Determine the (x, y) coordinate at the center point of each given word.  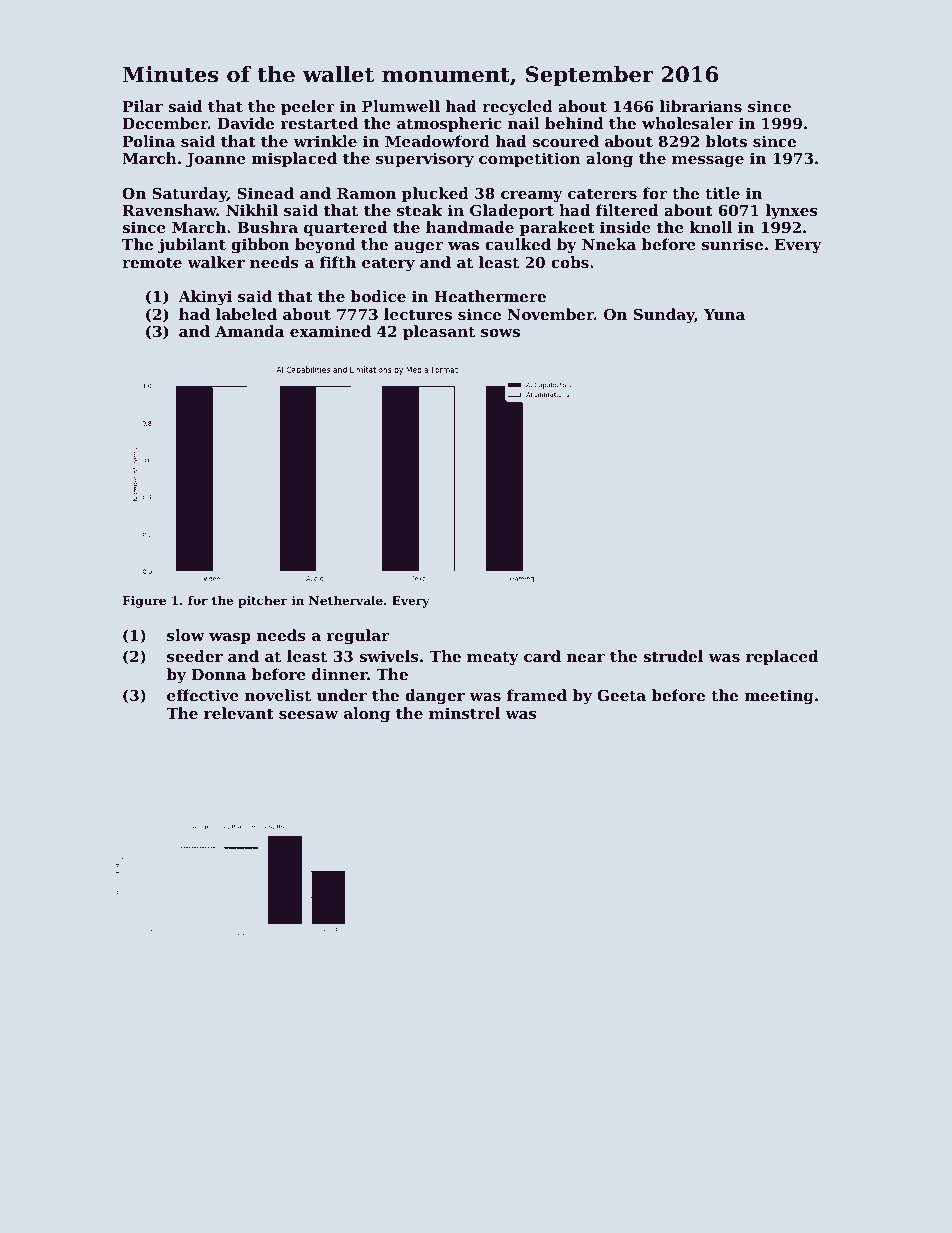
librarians (701, 106)
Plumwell (401, 106)
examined (330, 331)
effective (203, 695)
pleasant (439, 332)
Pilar (142, 106)
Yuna (724, 314)
